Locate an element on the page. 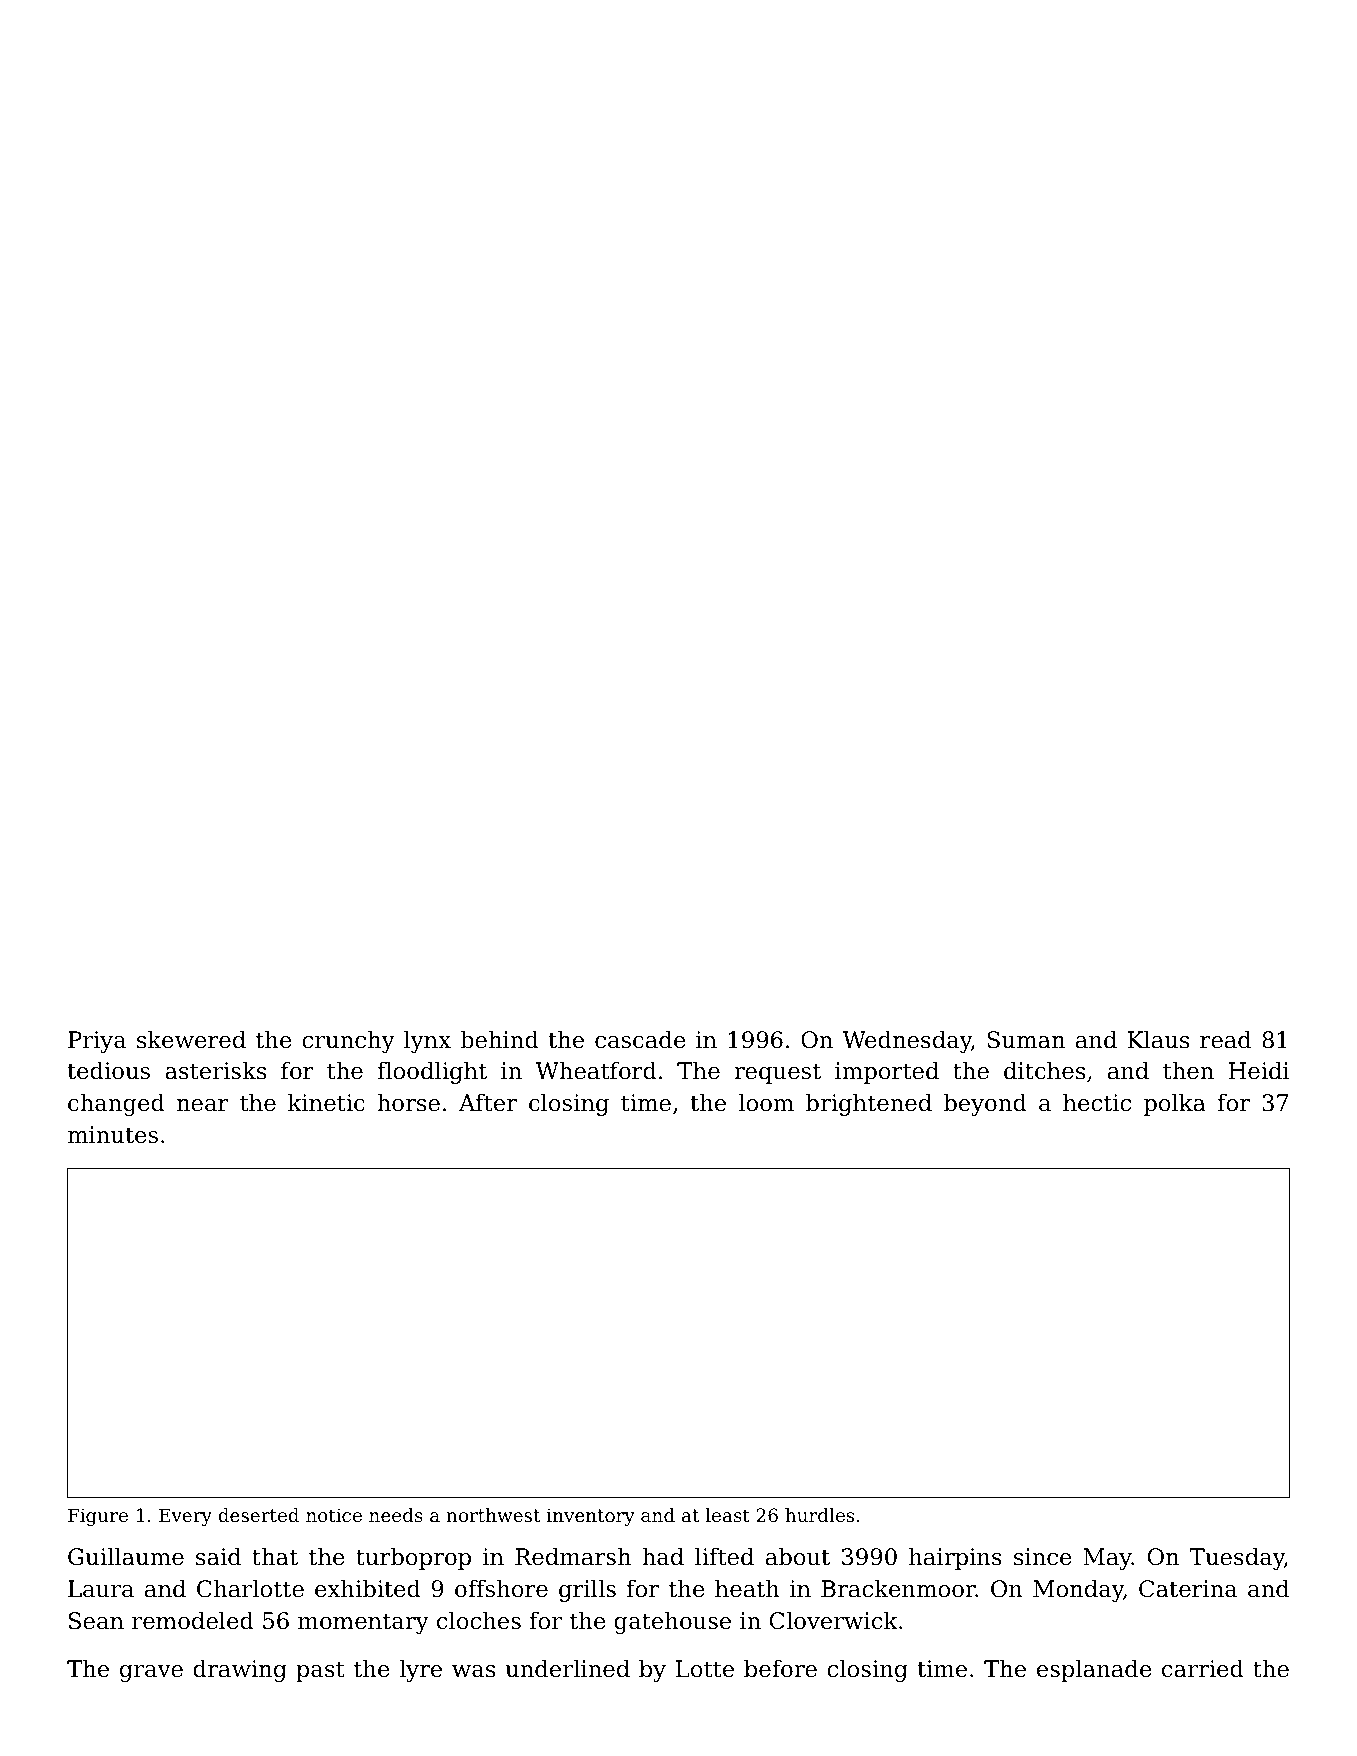 Image resolution: width=1357 pixels, height=1756 pixels. Tuesday is located at coordinates (1237, 1558).
